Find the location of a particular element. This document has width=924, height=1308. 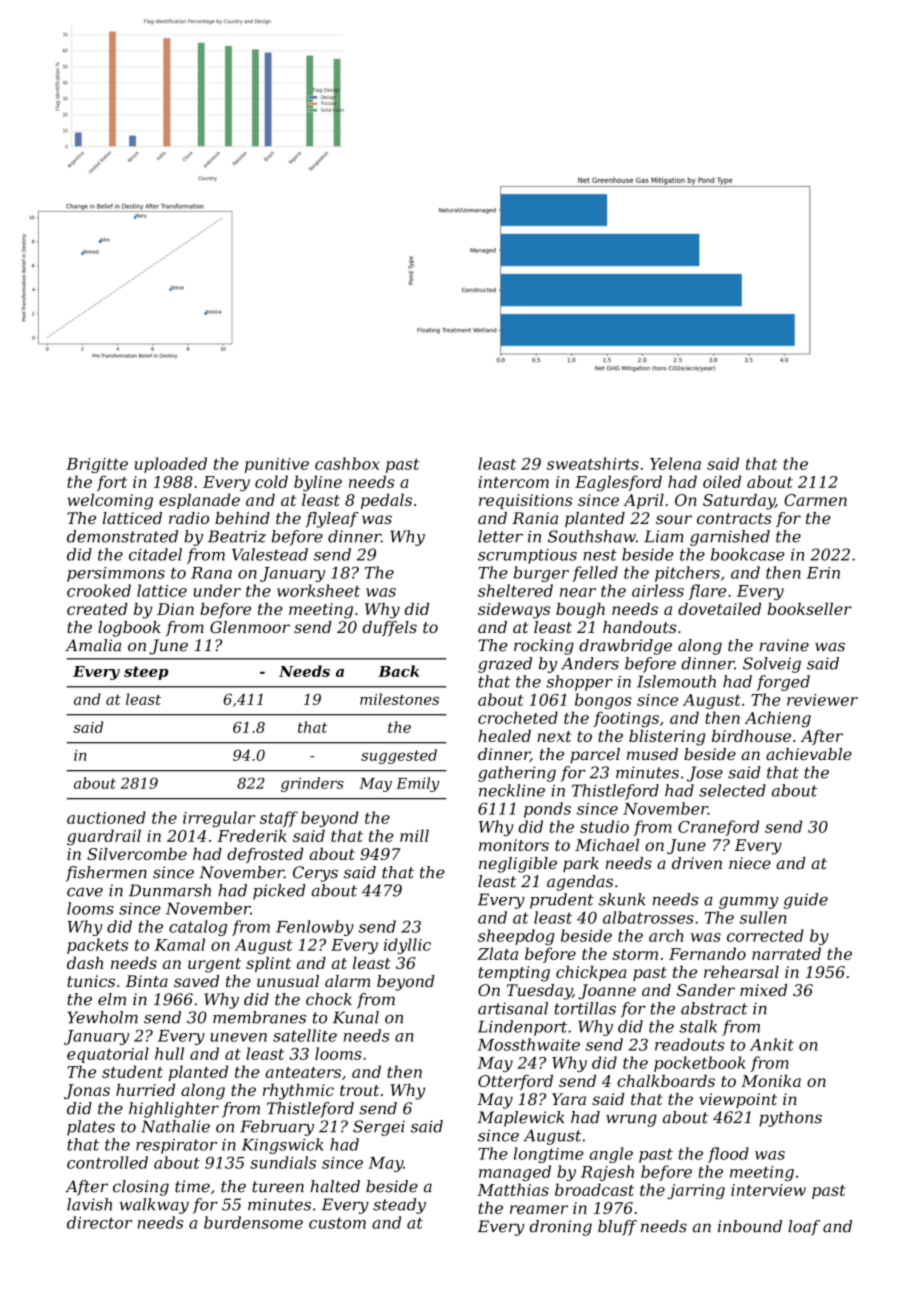

auctioned is located at coordinates (106, 817).
